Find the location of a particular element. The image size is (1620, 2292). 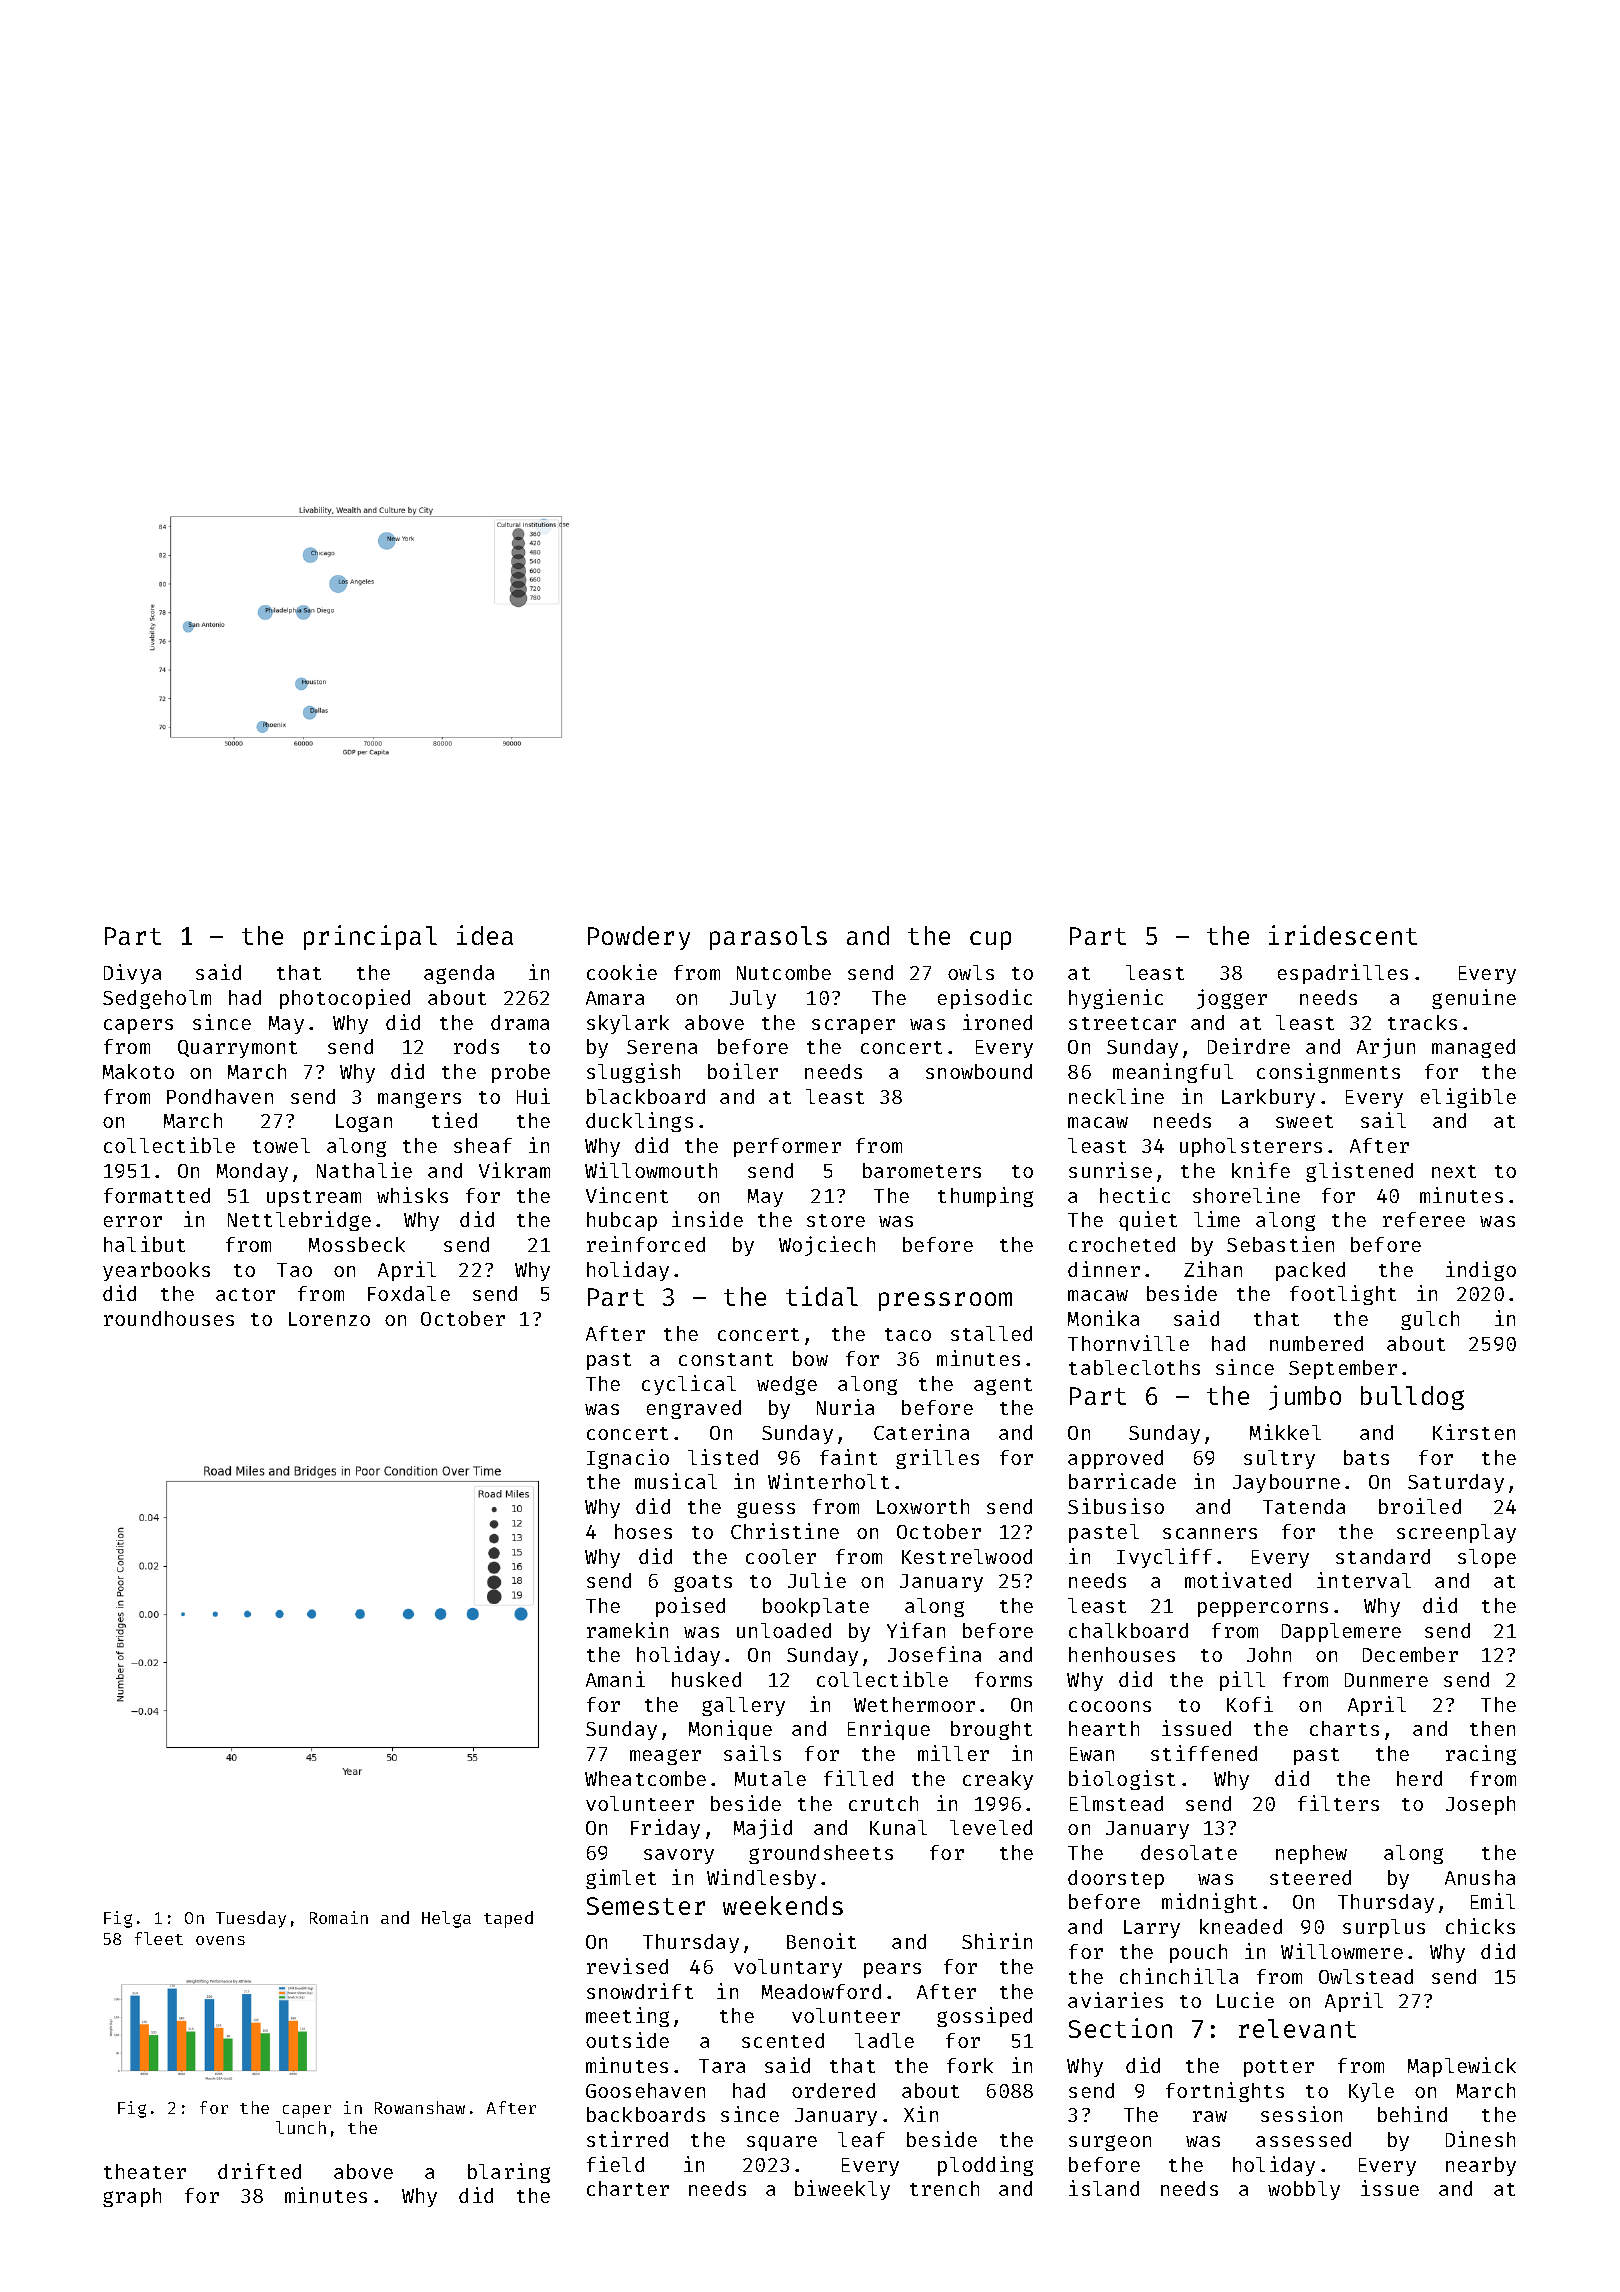

graph is located at coordinates (132, 2197).
